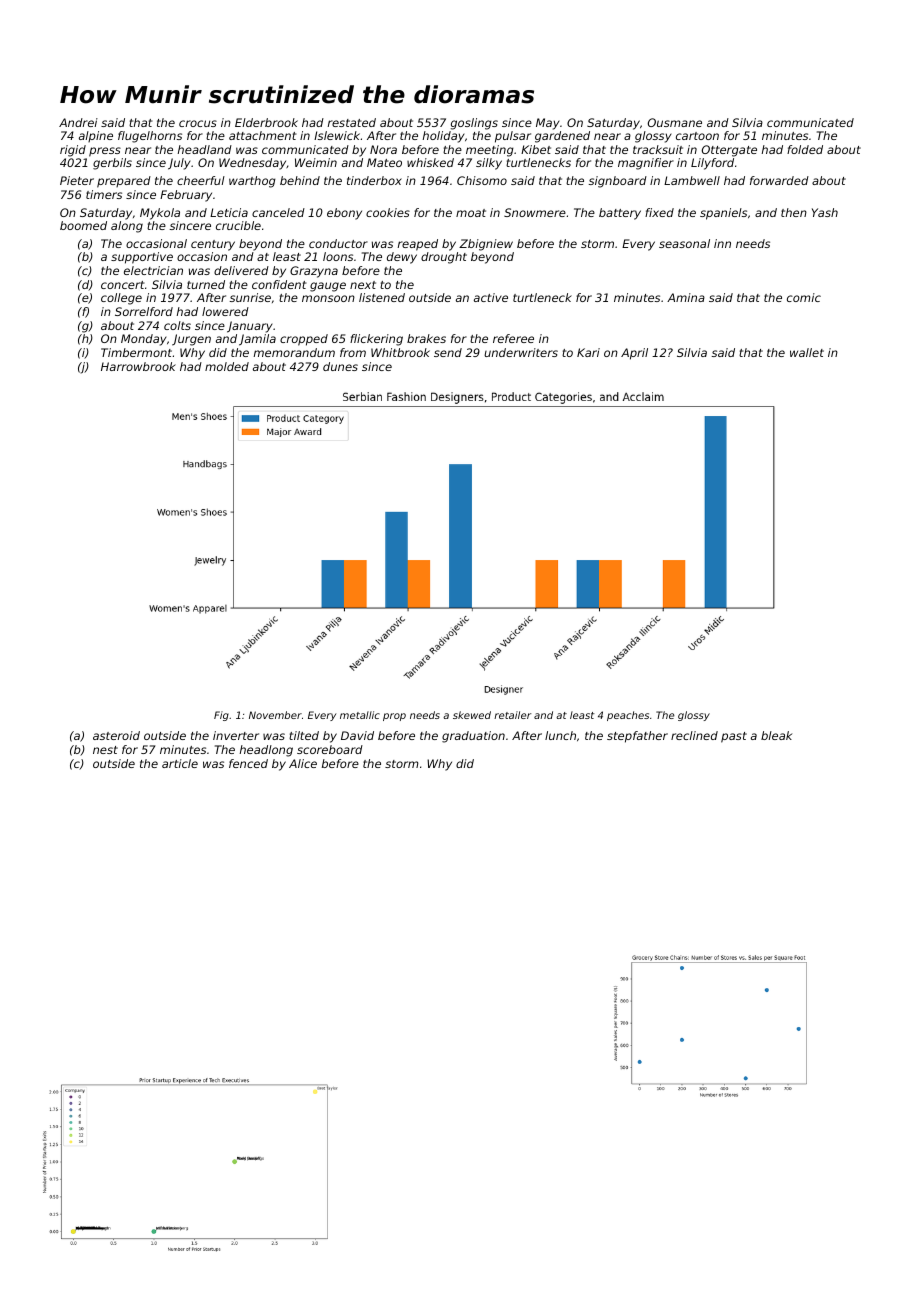 This page has height=1308, width=924. What do you see at coordinates (471, 213) in the page?
I see `moat` at bounding box center [471, 213].
